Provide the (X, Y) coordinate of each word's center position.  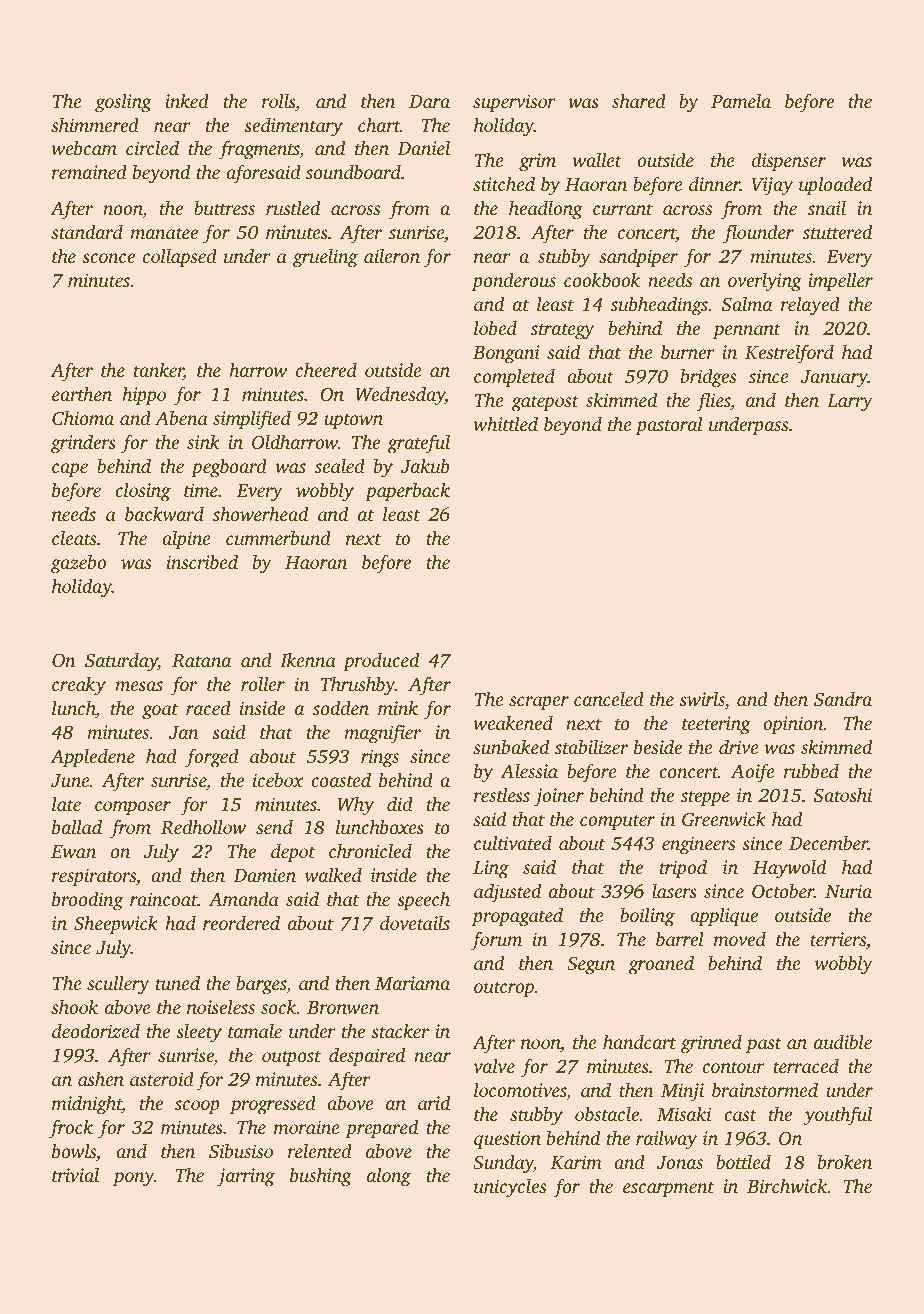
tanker (159, 371)
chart (379, 124)
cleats (74, 537)
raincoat (164, 899)
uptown (353, 421)
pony (133, 1179)
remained (89, 171)
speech (423, 901)
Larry (850, 403)
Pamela (741, 100)
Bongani (506, 354)
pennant (747, 331)
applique (724, 917)
